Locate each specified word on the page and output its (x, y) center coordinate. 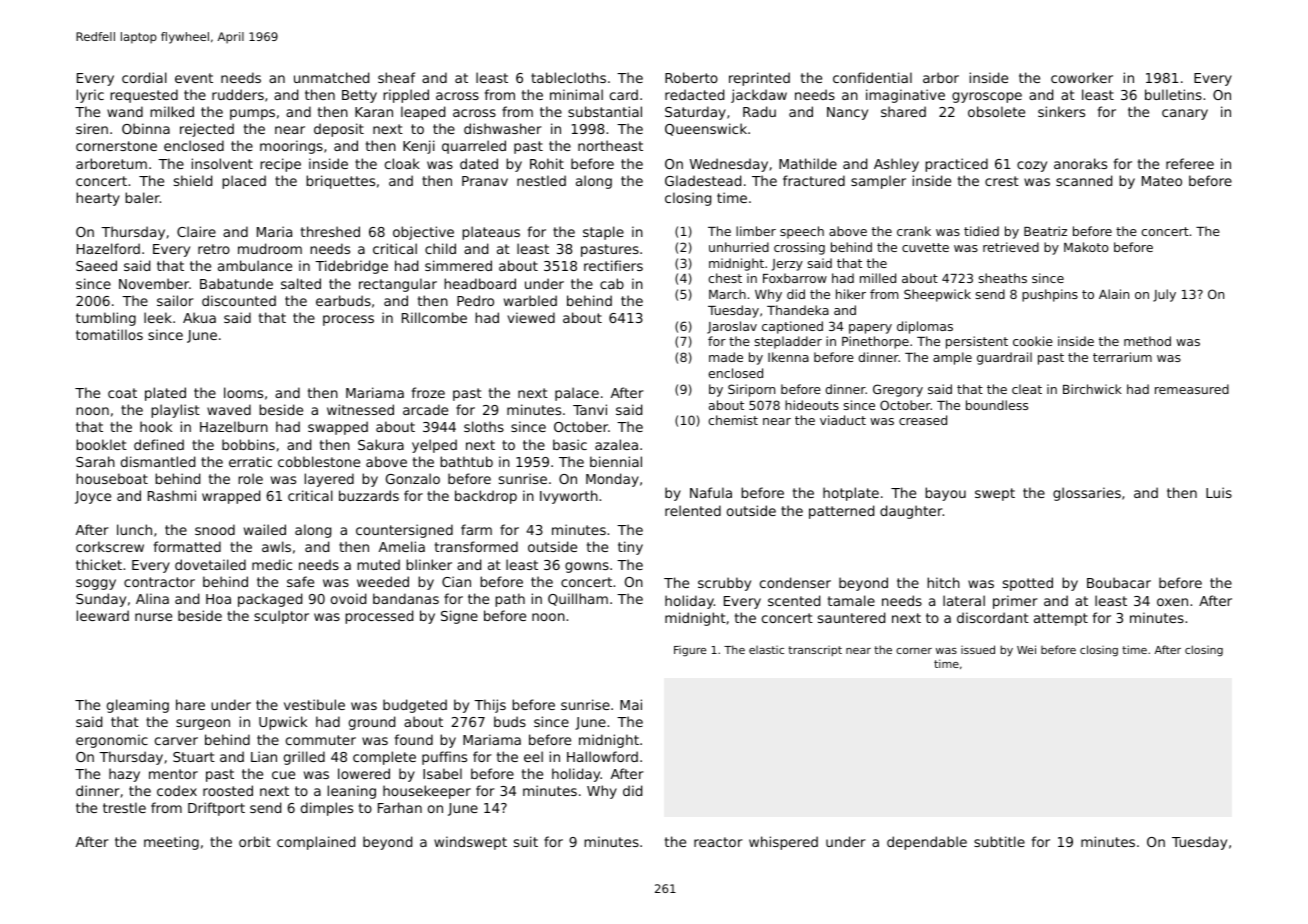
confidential (872, 77)
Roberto (691, 77)
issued (978, 649)
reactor (718, 842)
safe (300, 581)
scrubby (724, 584)
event (194, 78)
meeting (171, 843)
